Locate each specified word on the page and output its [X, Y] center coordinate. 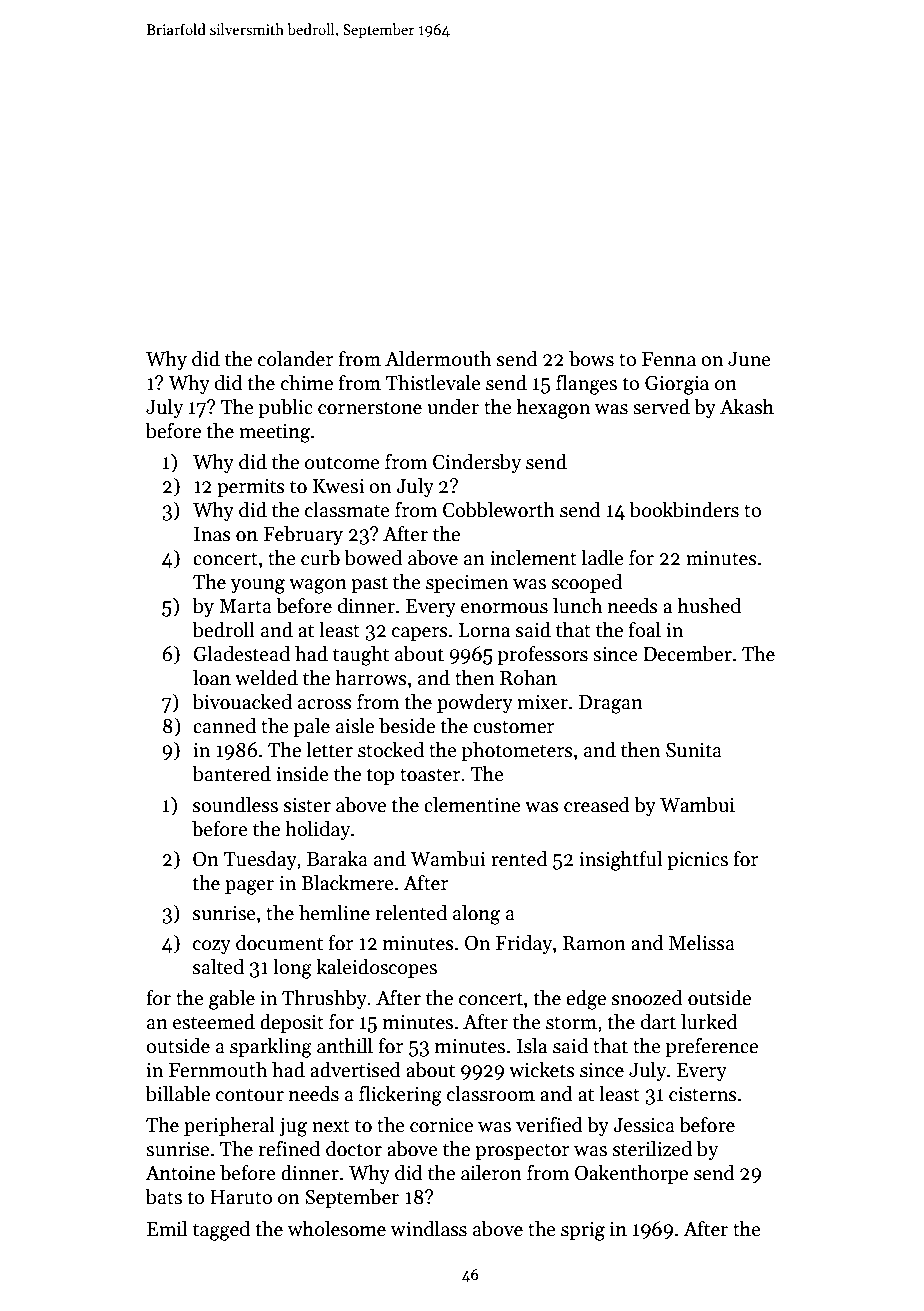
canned [224, 726]
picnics [697, 861]
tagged [221, 1231]
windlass [428, 1229]
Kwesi [338, 486]
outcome [342, 463]
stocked [391, 750]
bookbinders [684, 510]
